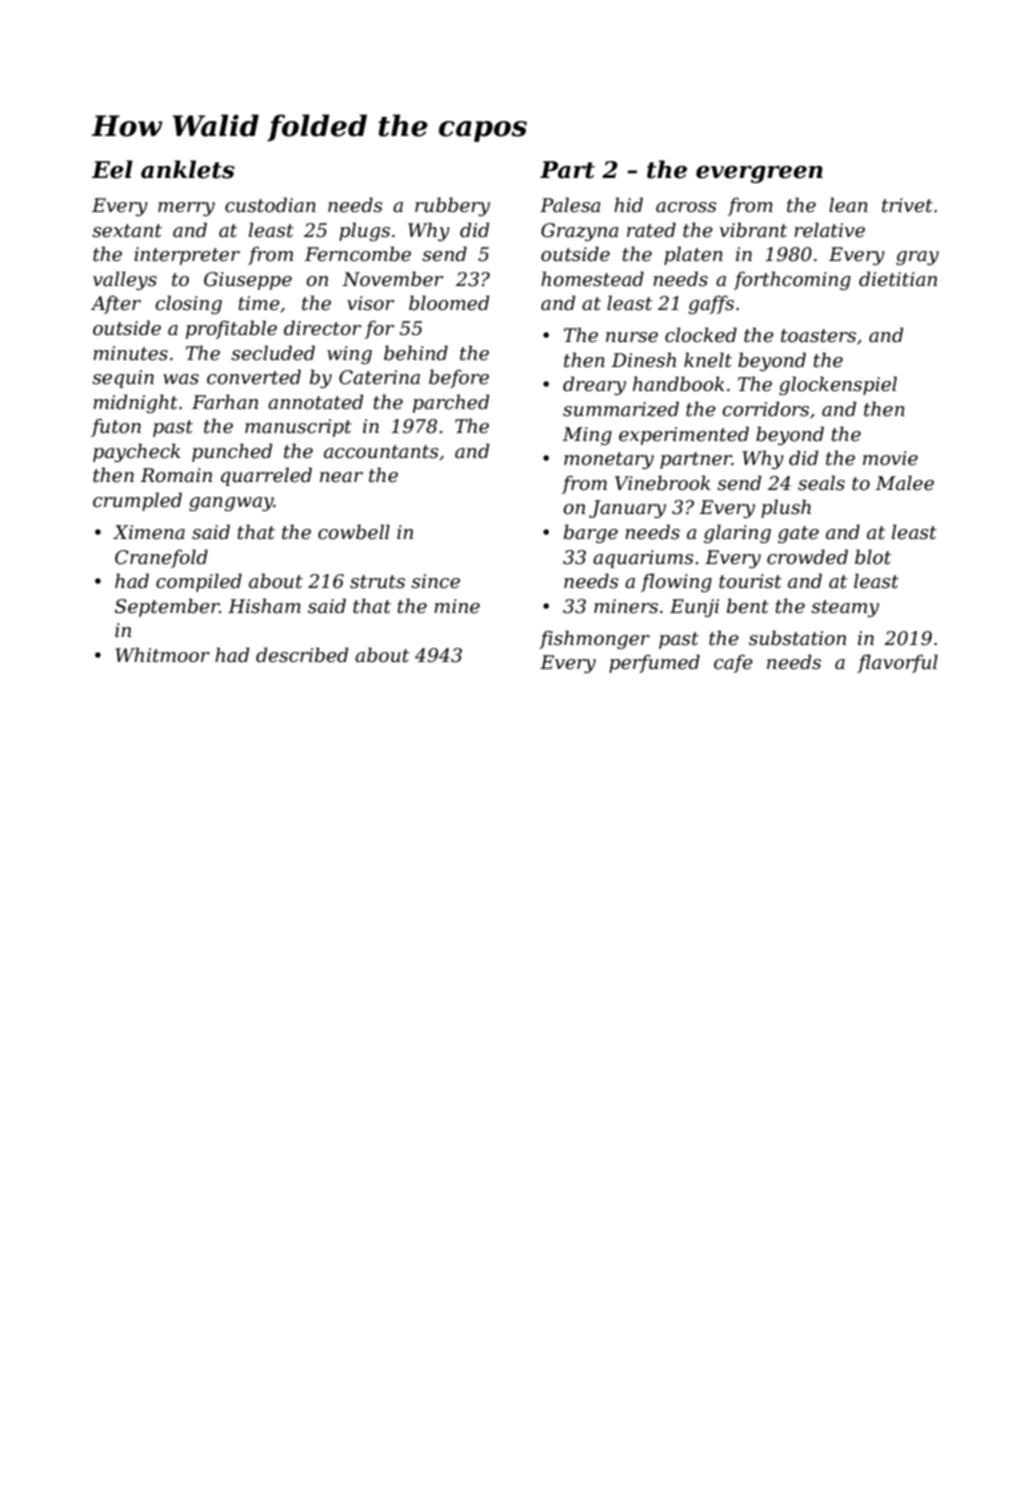 The height and width of the document is (1494, 1031). Describe the element at coordinates (186, 209) in the document. I see `merry` at that location.
